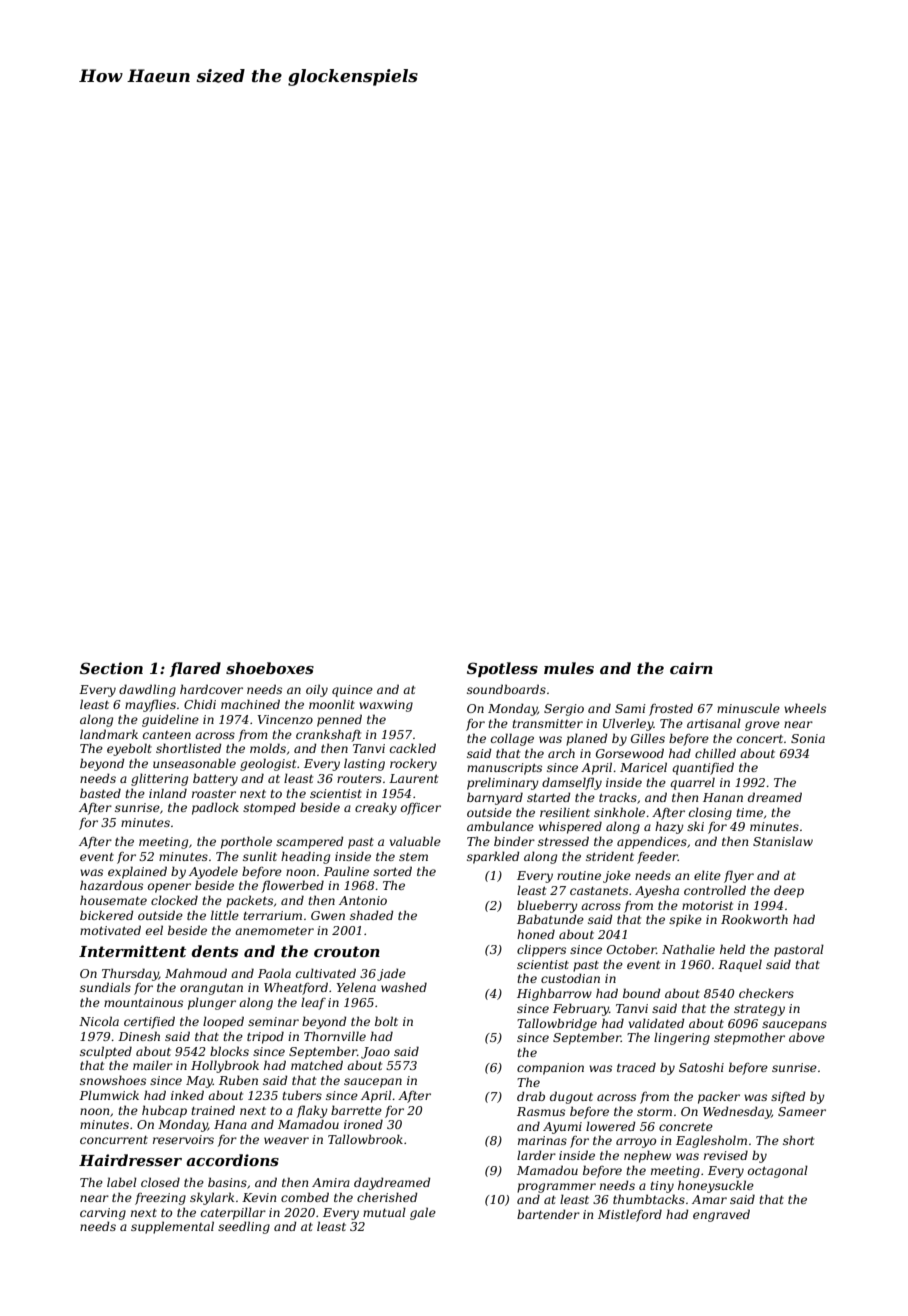 Image resolution: width=908 pixels, height=1316 pixels. I want to click on sifted, so click(788, 1097).
